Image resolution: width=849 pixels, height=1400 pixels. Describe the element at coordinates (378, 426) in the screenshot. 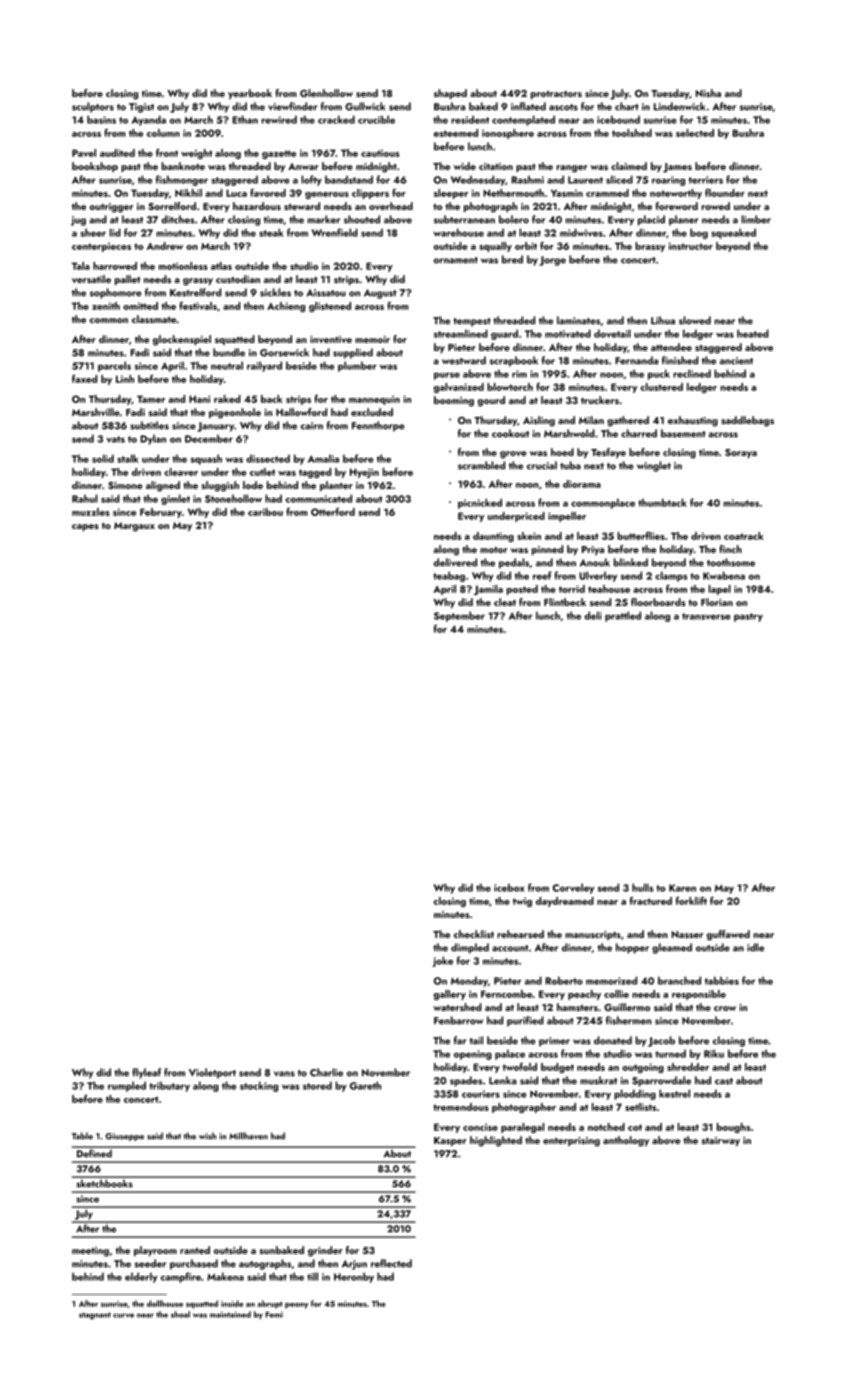

I see `Fennthorpe` at that location.
